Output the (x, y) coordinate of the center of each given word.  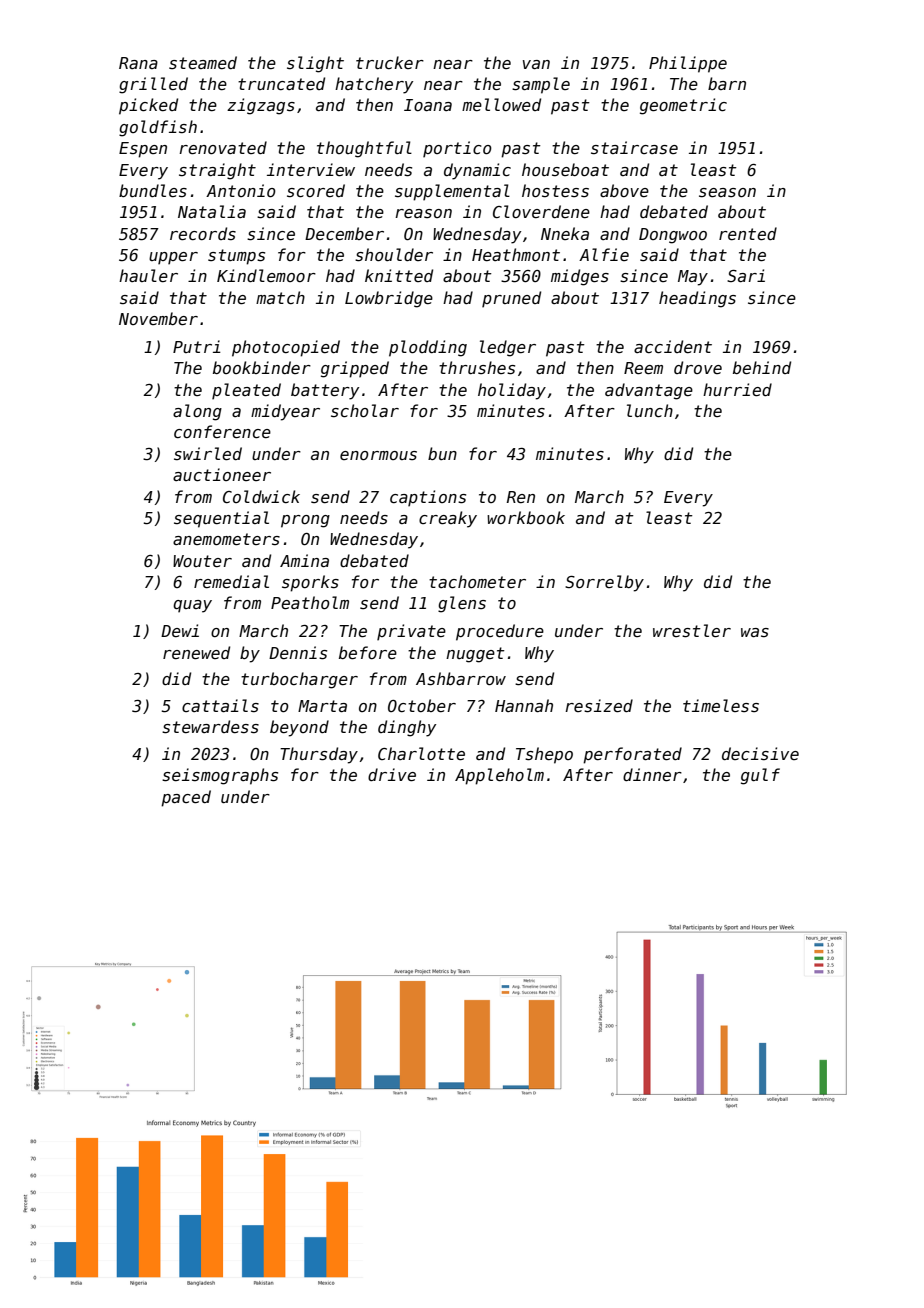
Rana (138, 63)
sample (541, 85)
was (755, 632)
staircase (634, 148)
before (368, 652)
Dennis (298, 653)
